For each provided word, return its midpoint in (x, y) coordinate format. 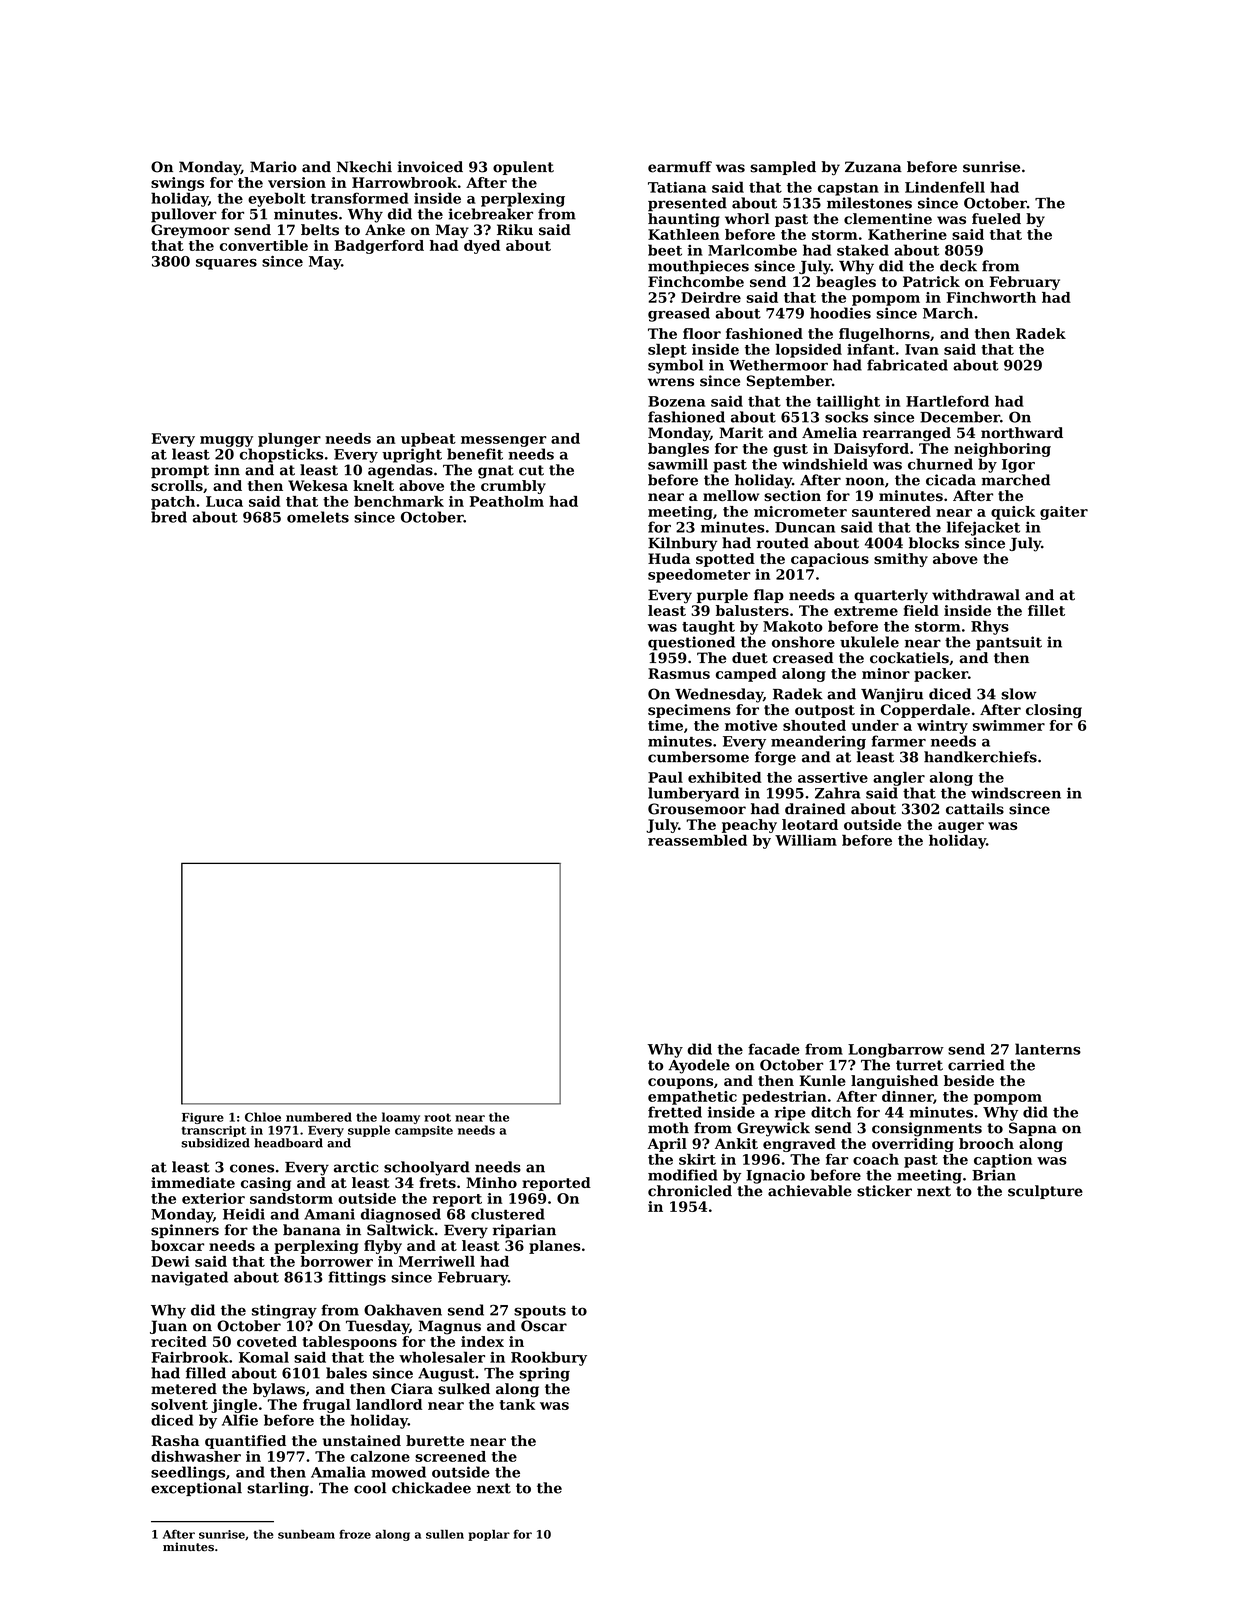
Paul (665, 777)
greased (679, 314)
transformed (360, 198)
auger (961, 827)
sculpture (1045, 1192)
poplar (489, 1535)
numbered (319, 1117)
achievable (810, 1191)
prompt (180, 471)
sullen (445, 1534)
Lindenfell (945, 187)
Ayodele (699, 1066)
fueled (996, 219)
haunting (684, 220)
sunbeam (306, 1534)
